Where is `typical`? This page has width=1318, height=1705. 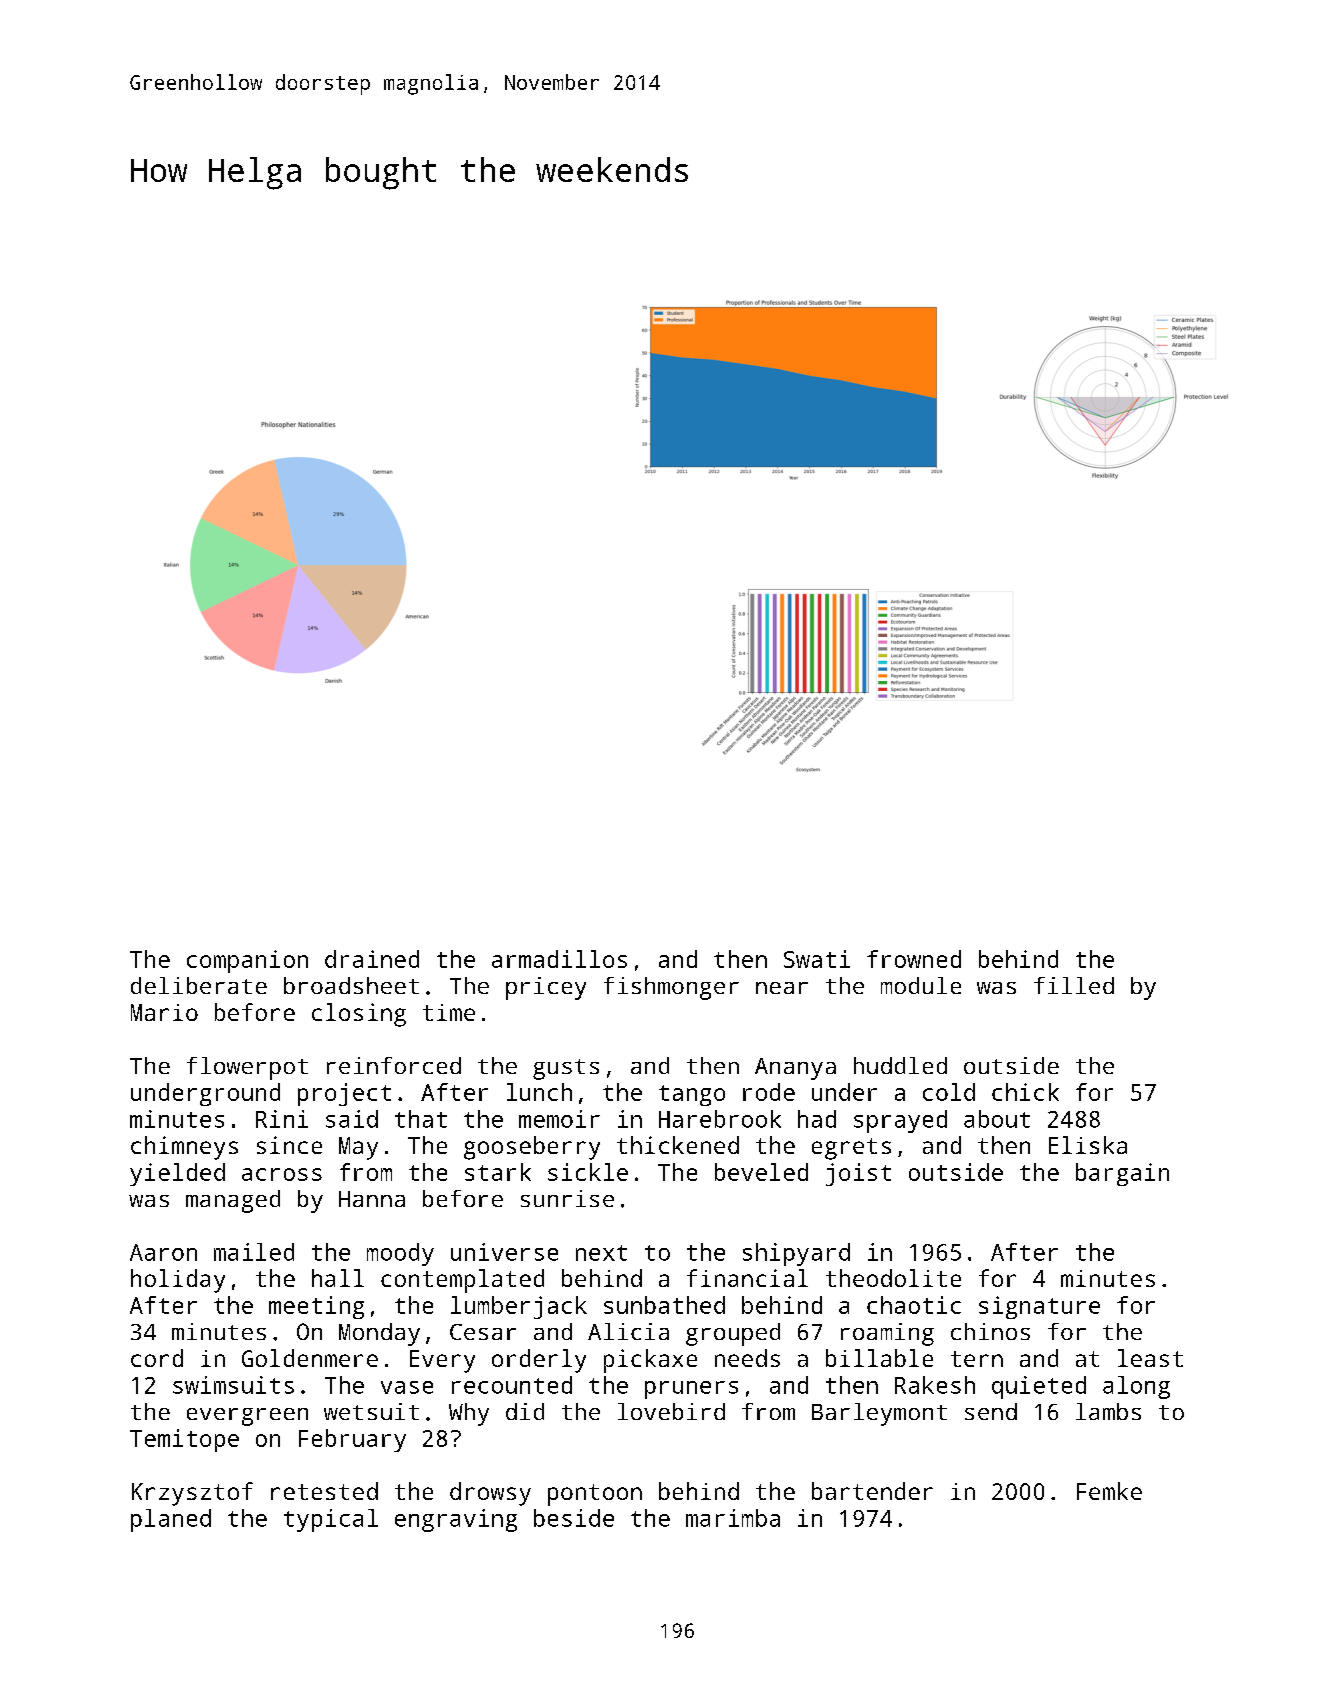 typical is located at coordinates (331, 1520).
